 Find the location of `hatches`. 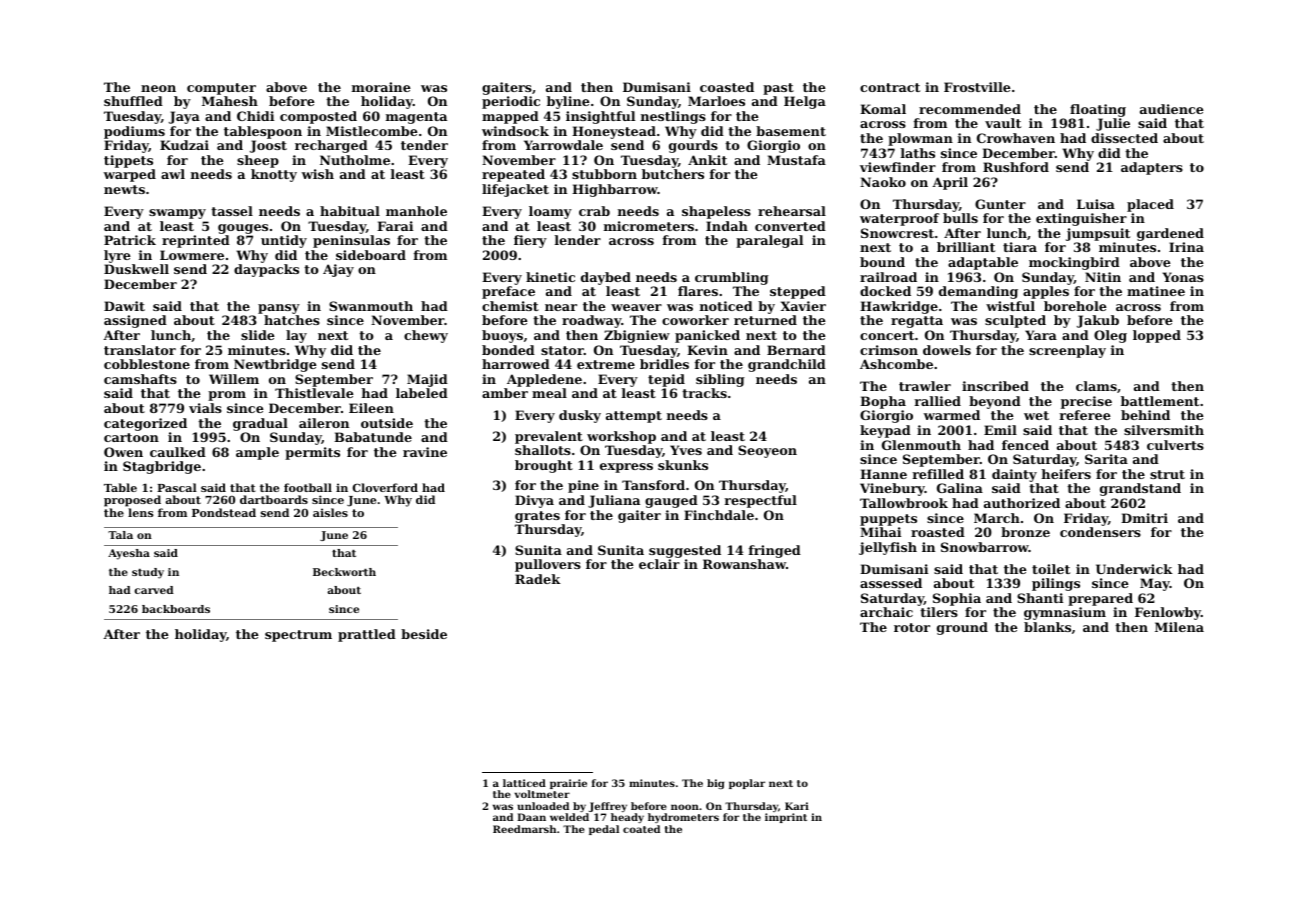

hatches is located at coordinates (292, 320).
